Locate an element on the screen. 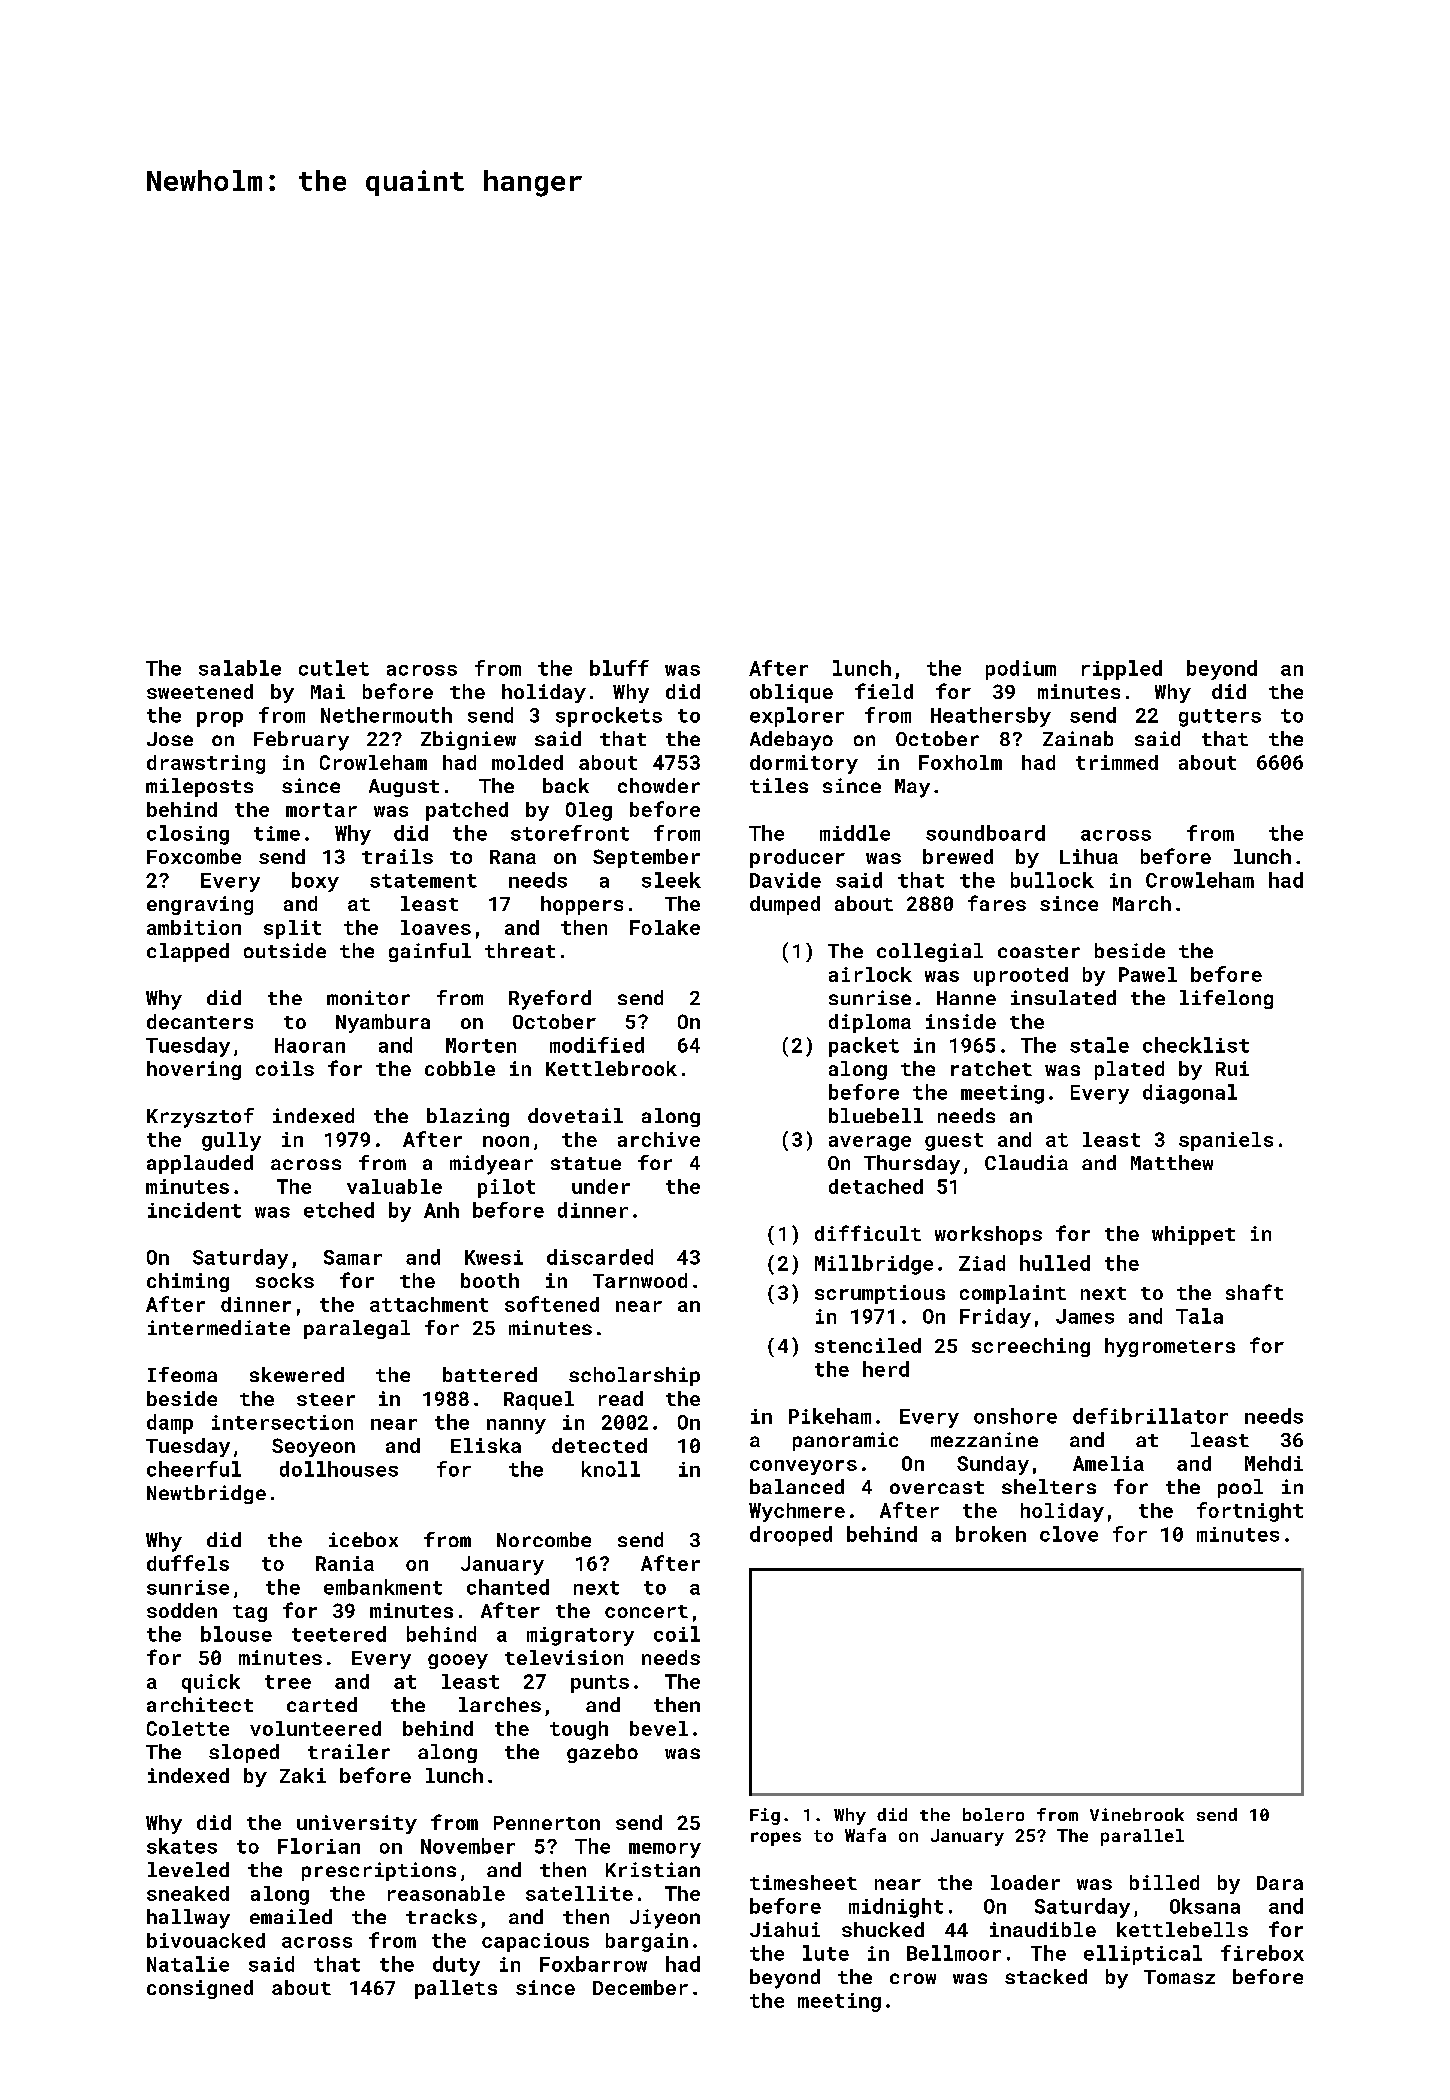 The image size is (1450, 2100). Foxholm is located at coordinates (960, 762).
